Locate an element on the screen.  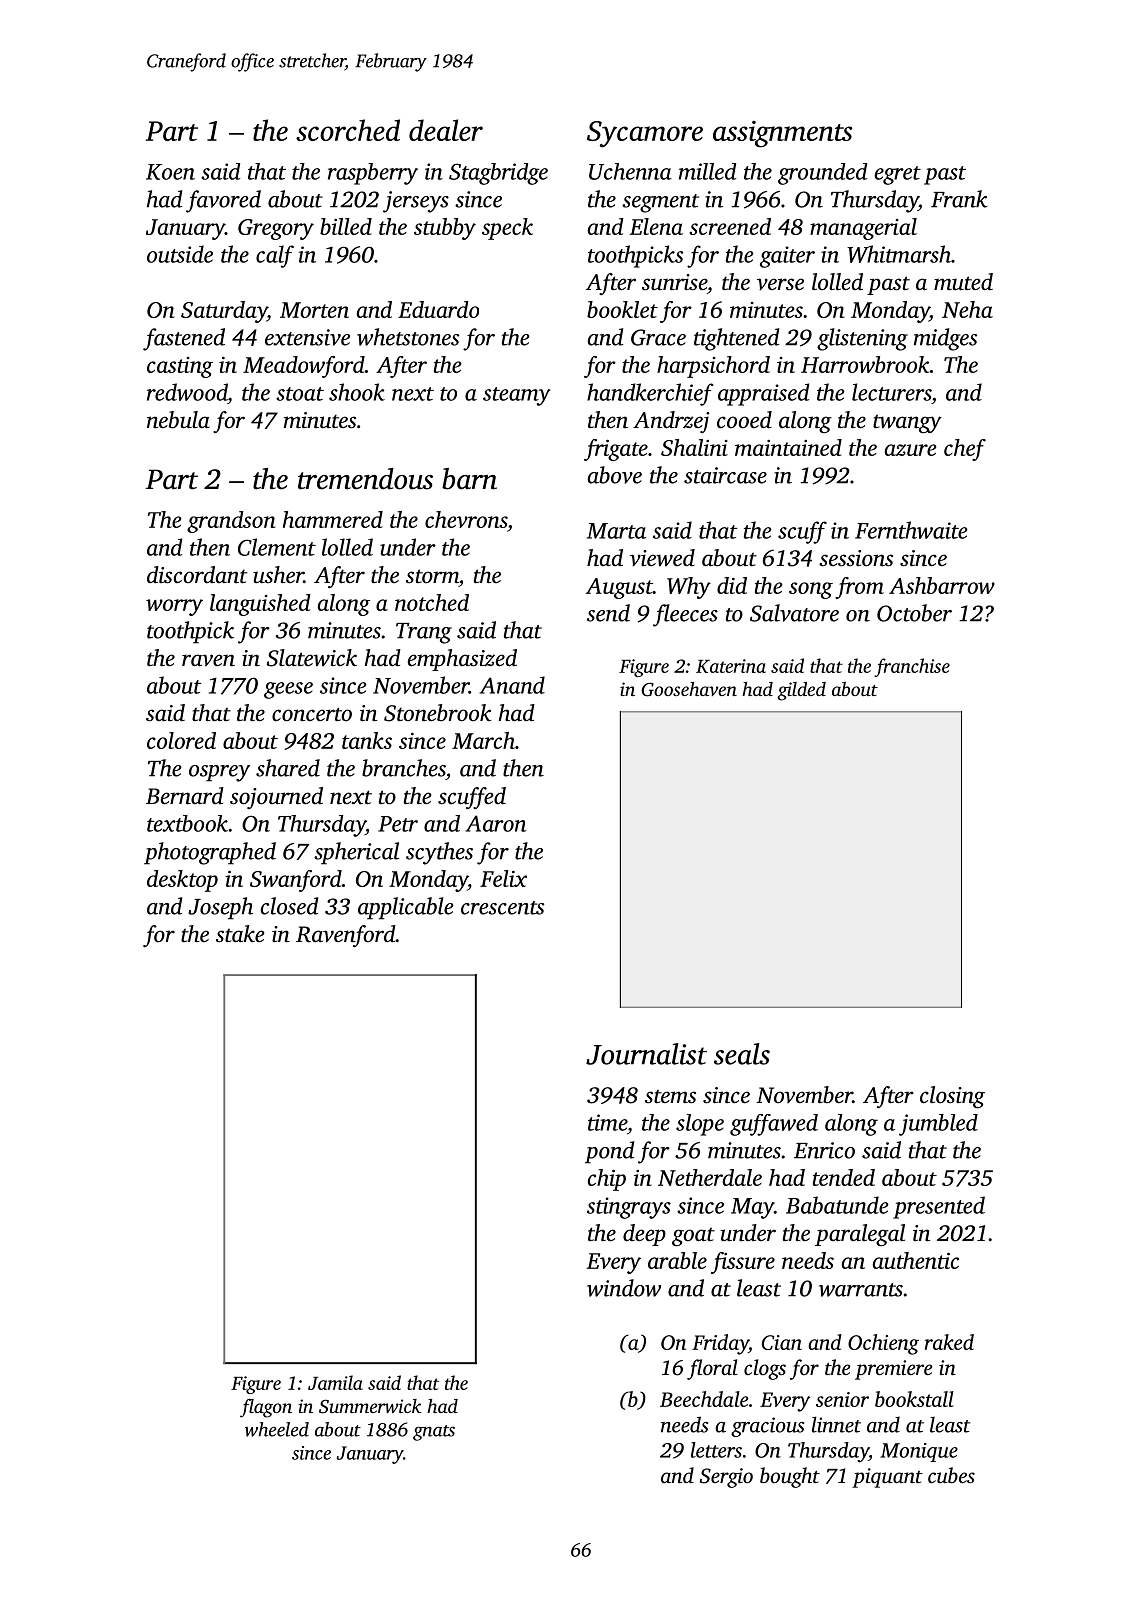
flagon is located at coordinates (266, 1408).
